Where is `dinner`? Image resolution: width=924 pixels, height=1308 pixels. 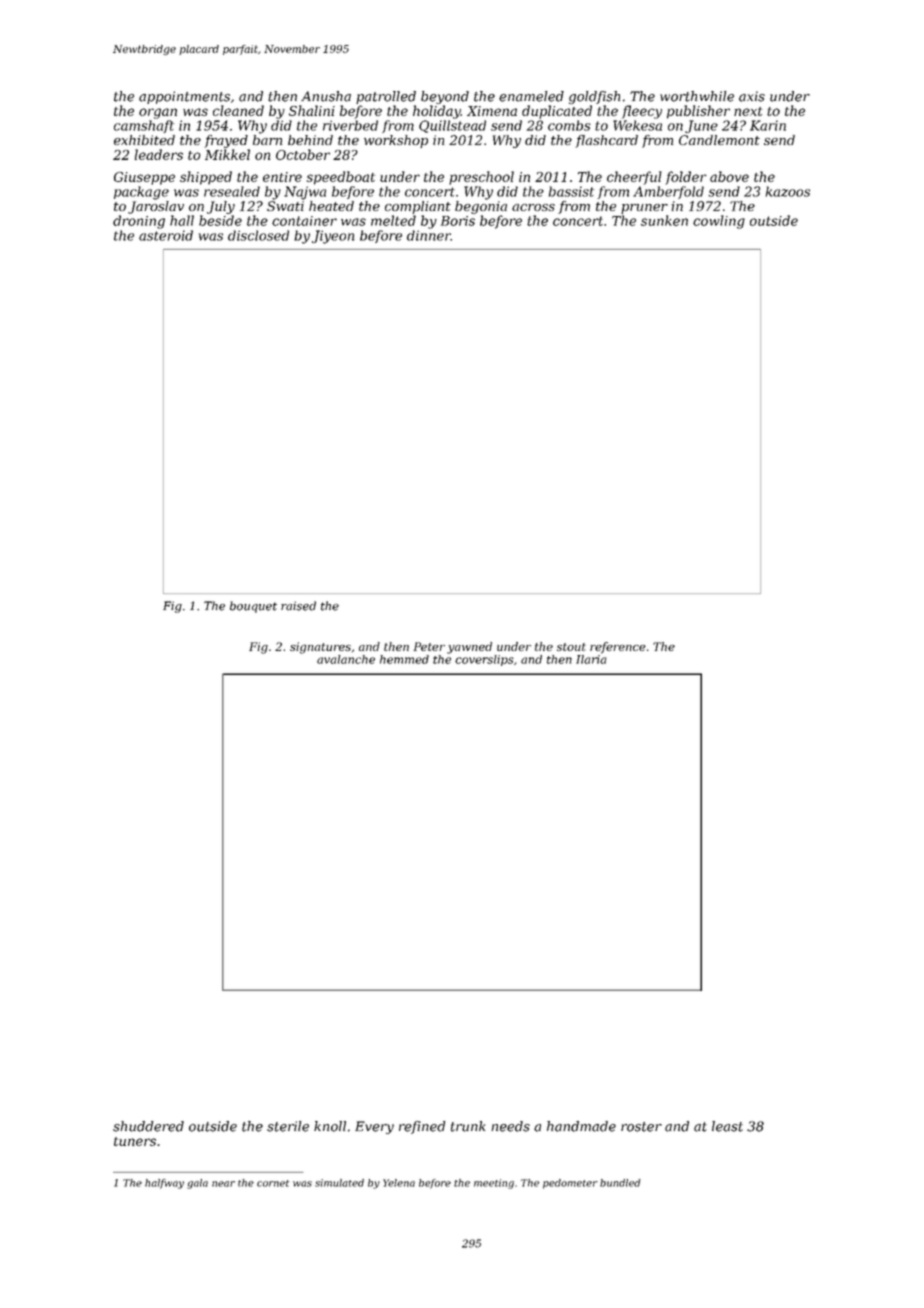 dinner is located at coordinates (429, 235).
